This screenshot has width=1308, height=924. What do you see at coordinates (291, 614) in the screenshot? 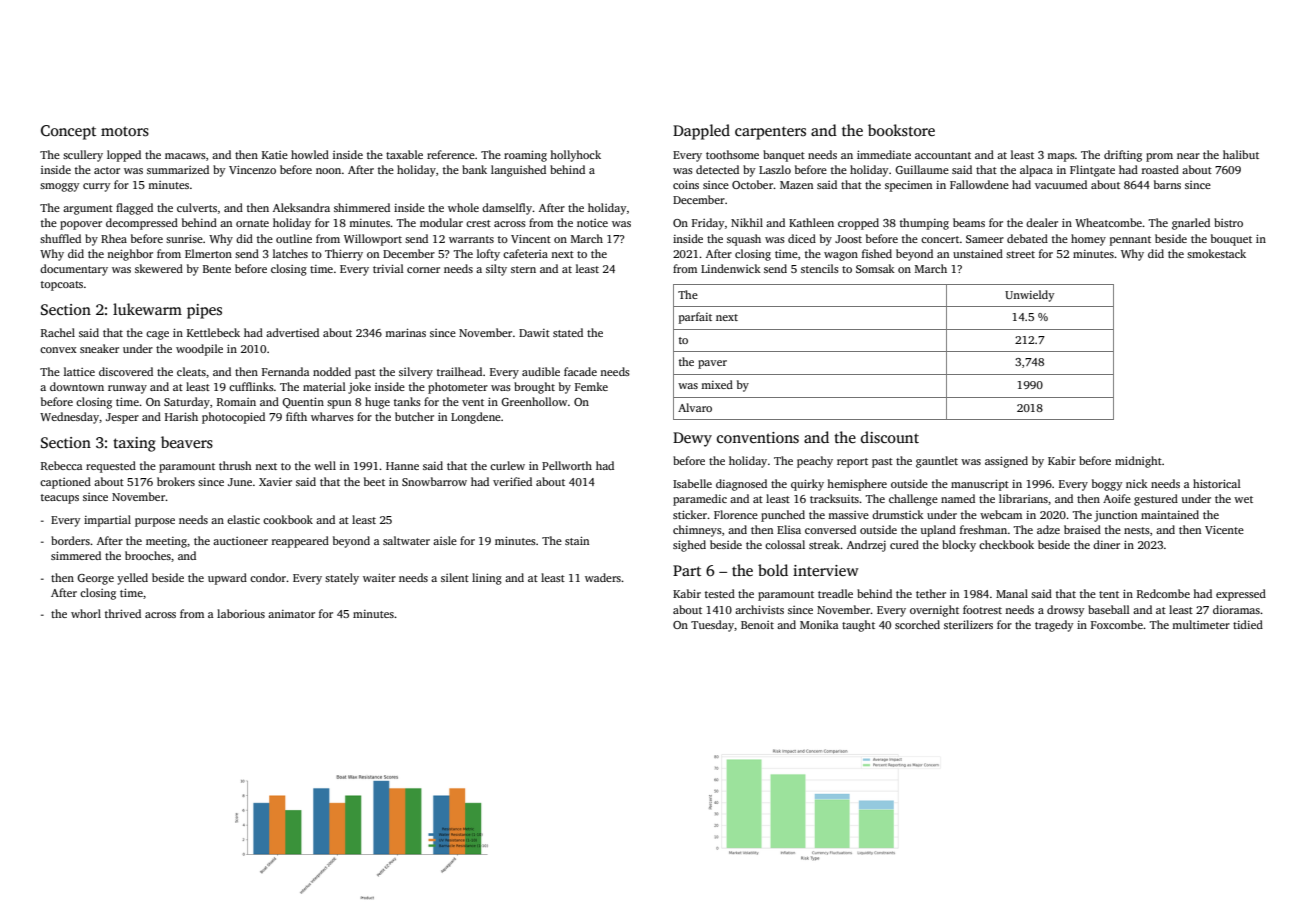
I see `animator` at bounding box center [291, 614].
